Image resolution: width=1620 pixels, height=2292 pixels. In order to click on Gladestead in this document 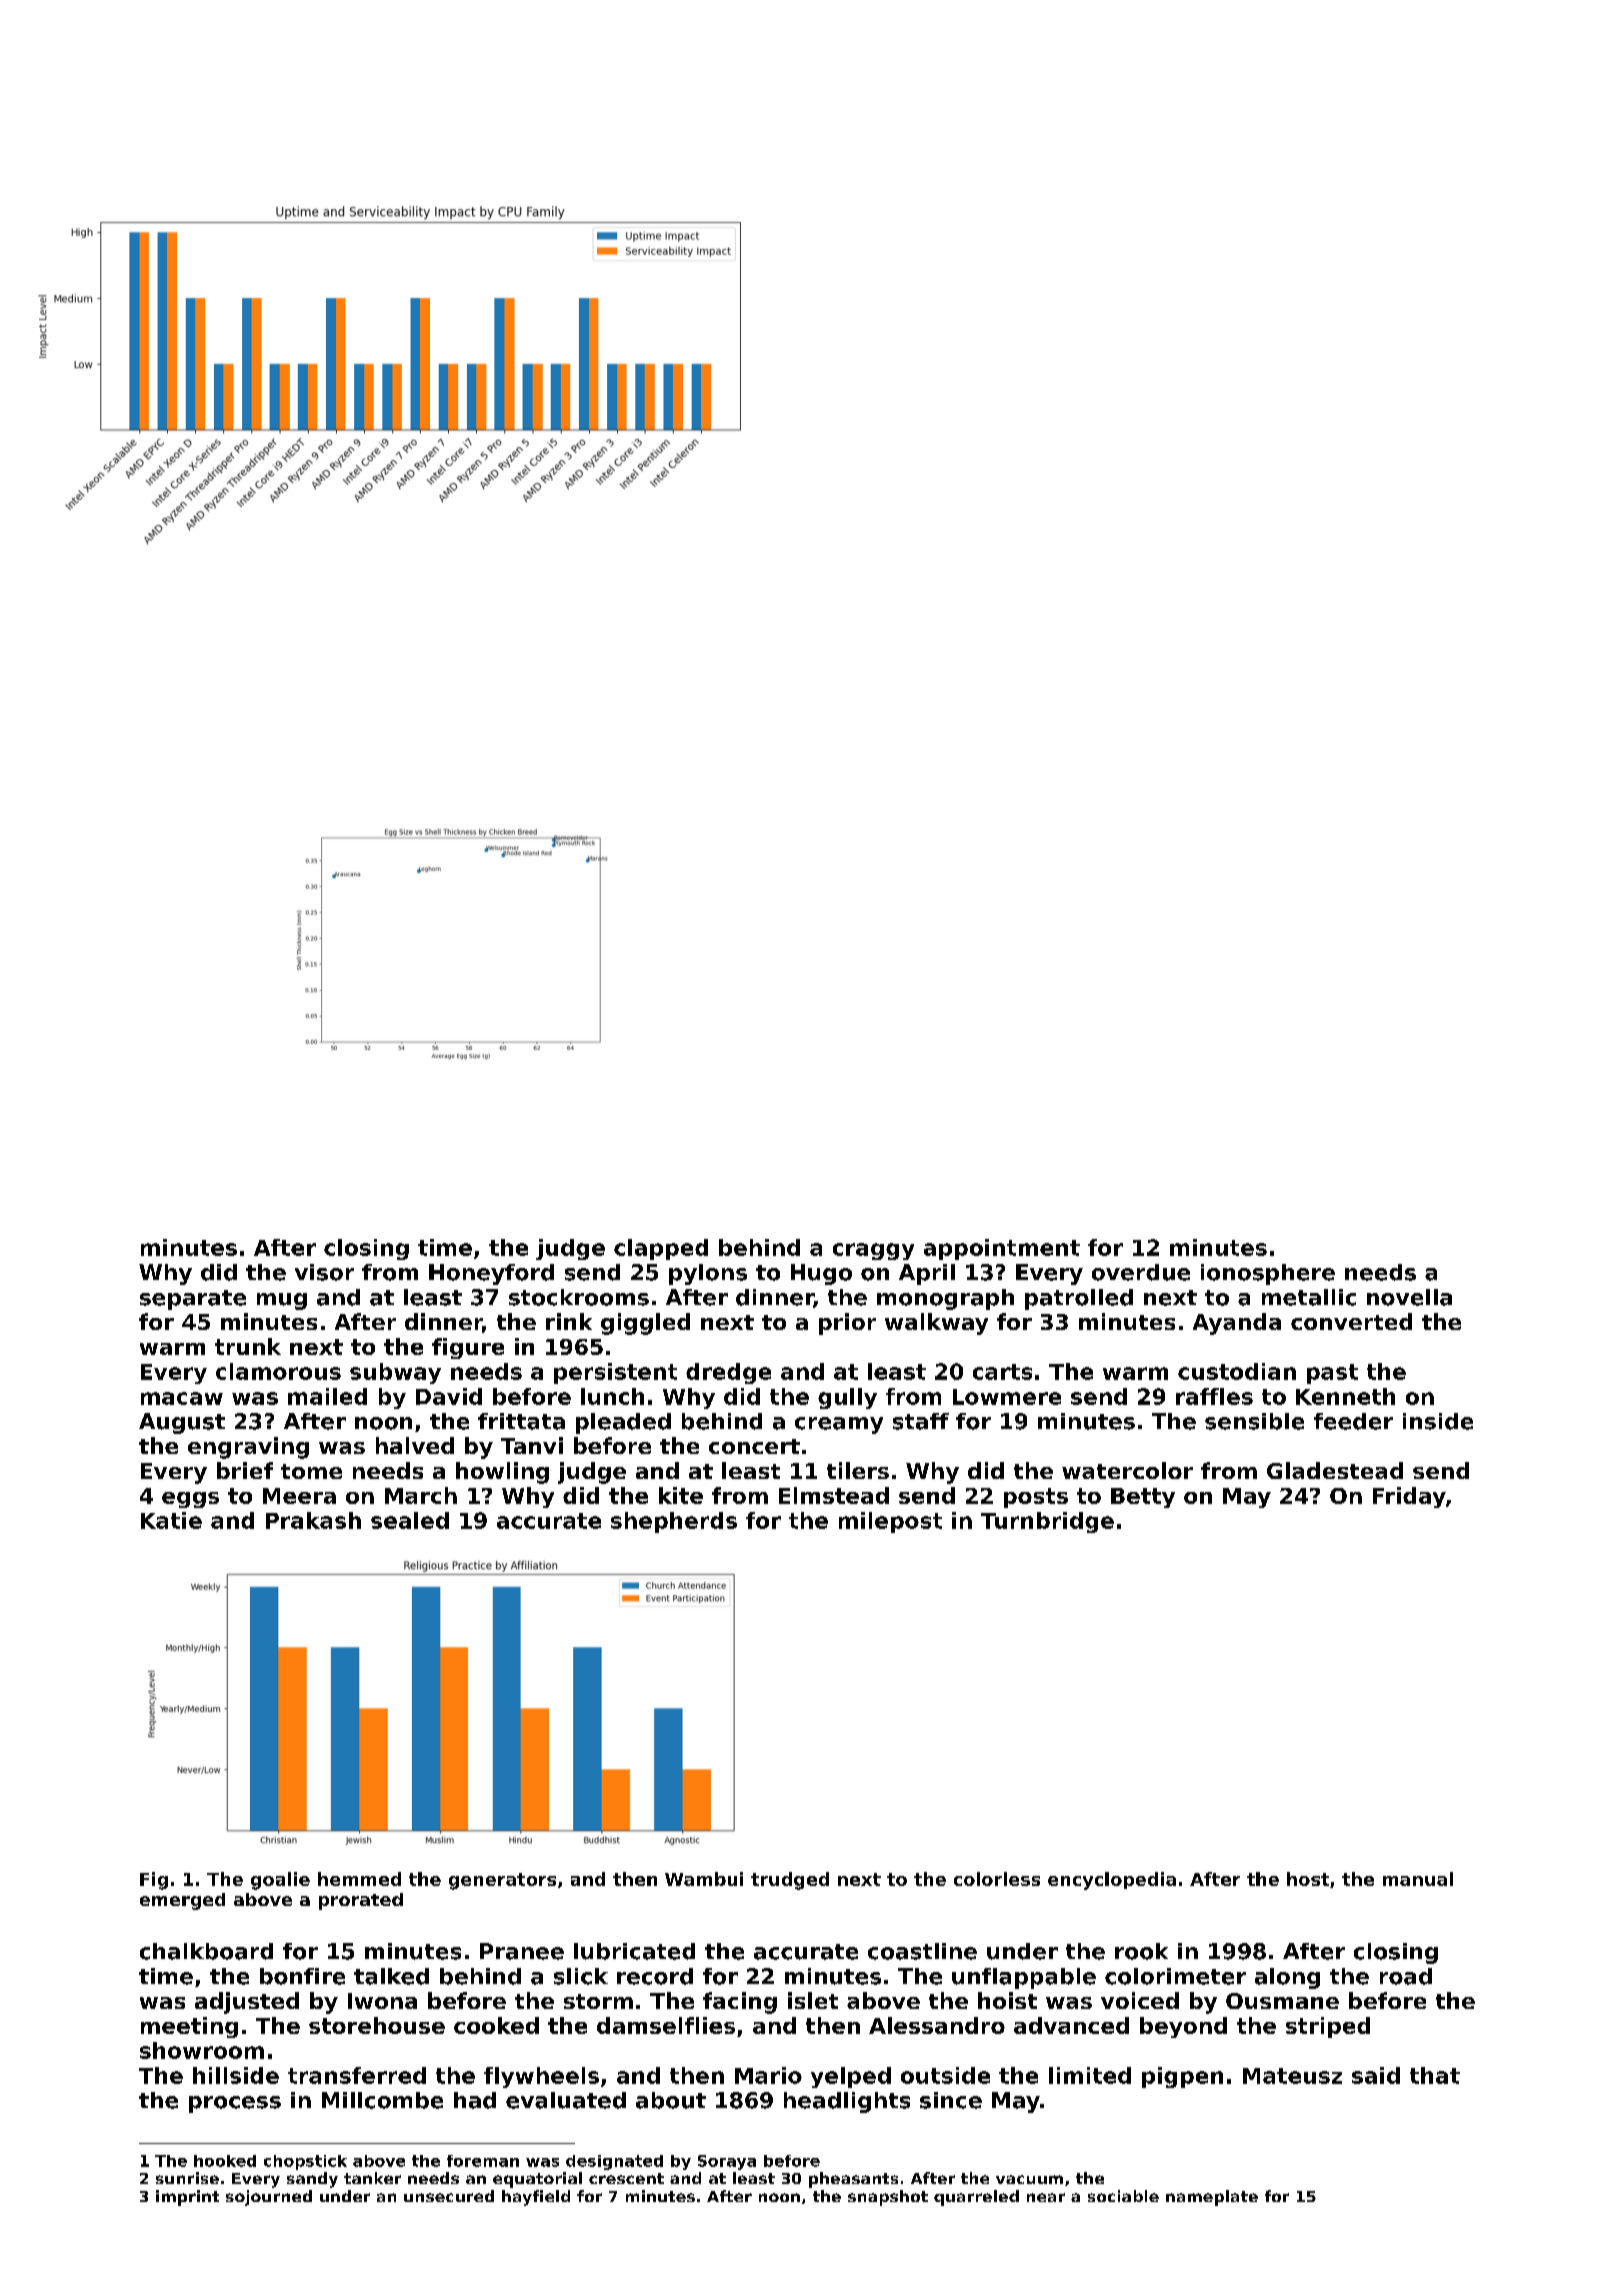, I will do `click(1335, 1470)`.
